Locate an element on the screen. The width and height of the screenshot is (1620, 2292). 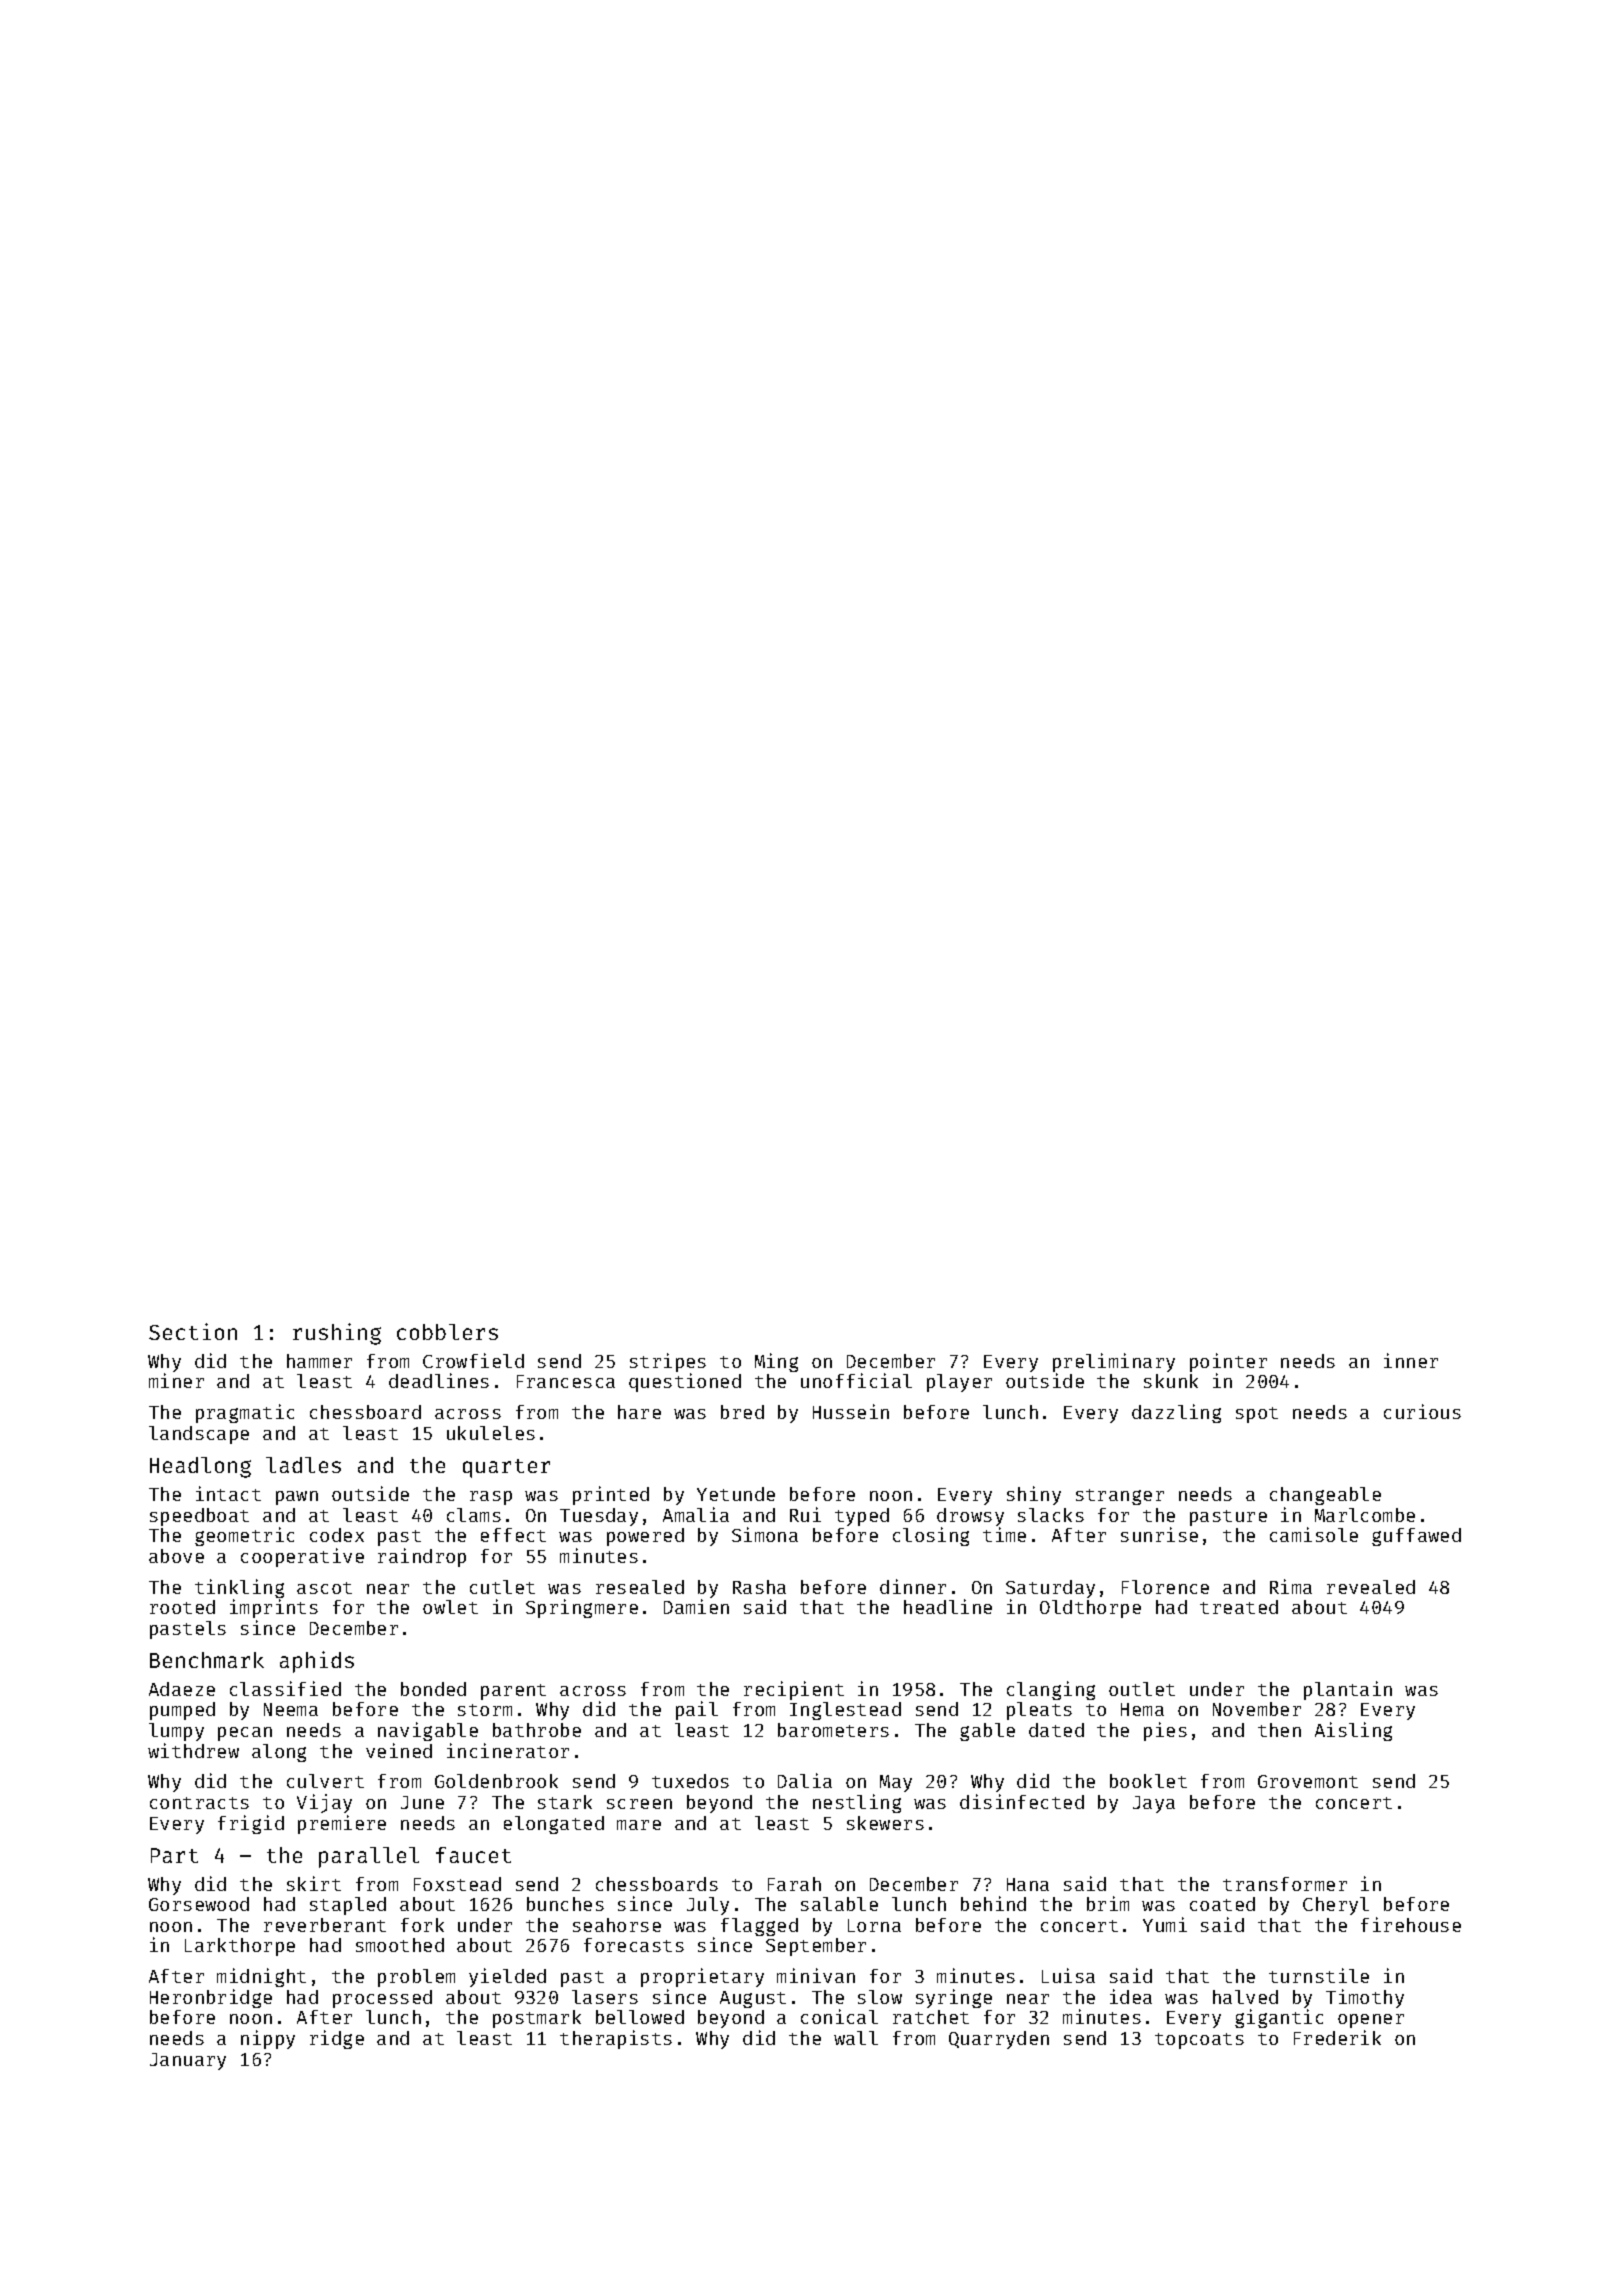
frigid is located at coordinates (251, 1824).
